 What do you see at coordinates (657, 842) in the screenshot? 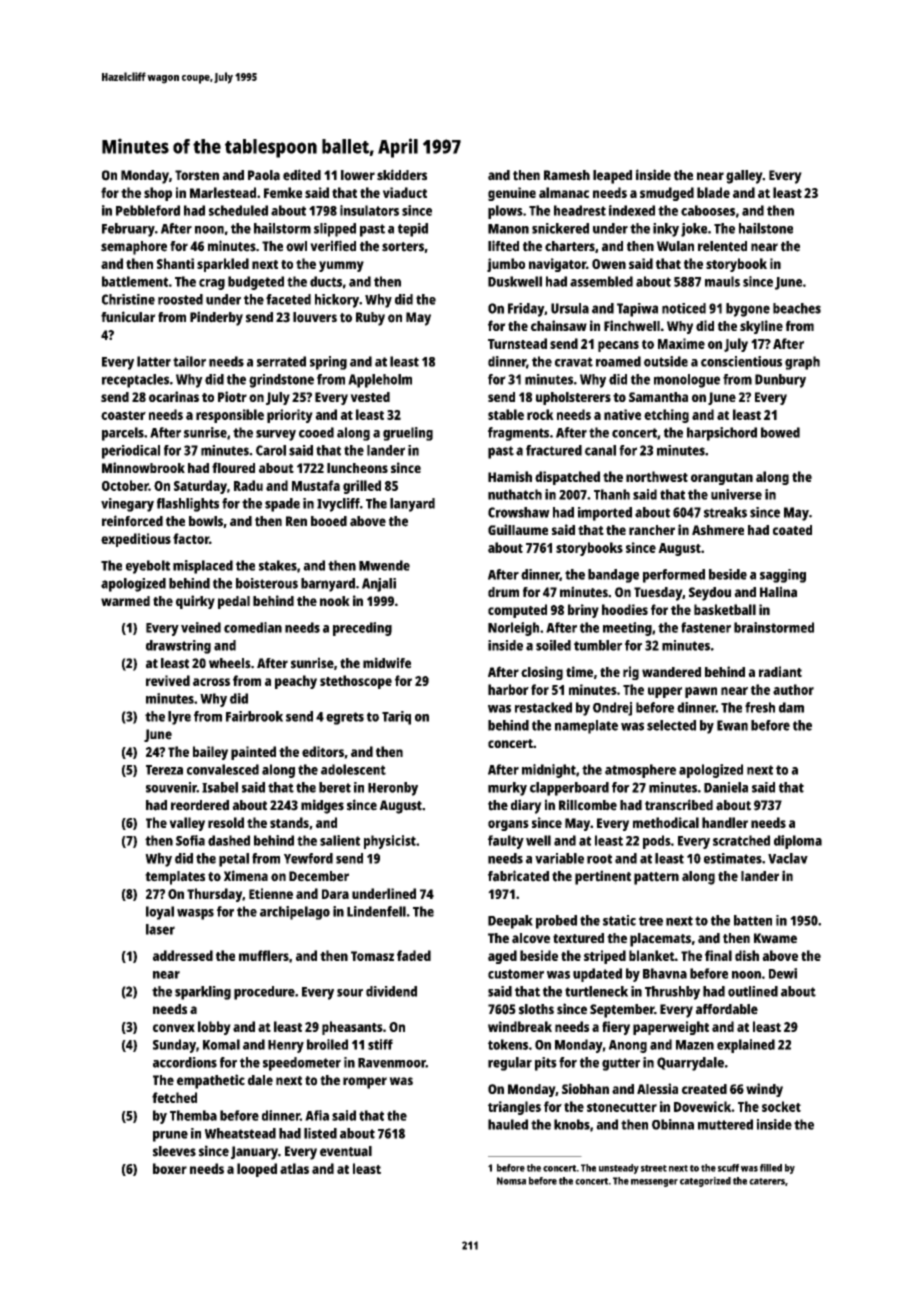
I see `pods` at bounding box center [657, 842].
